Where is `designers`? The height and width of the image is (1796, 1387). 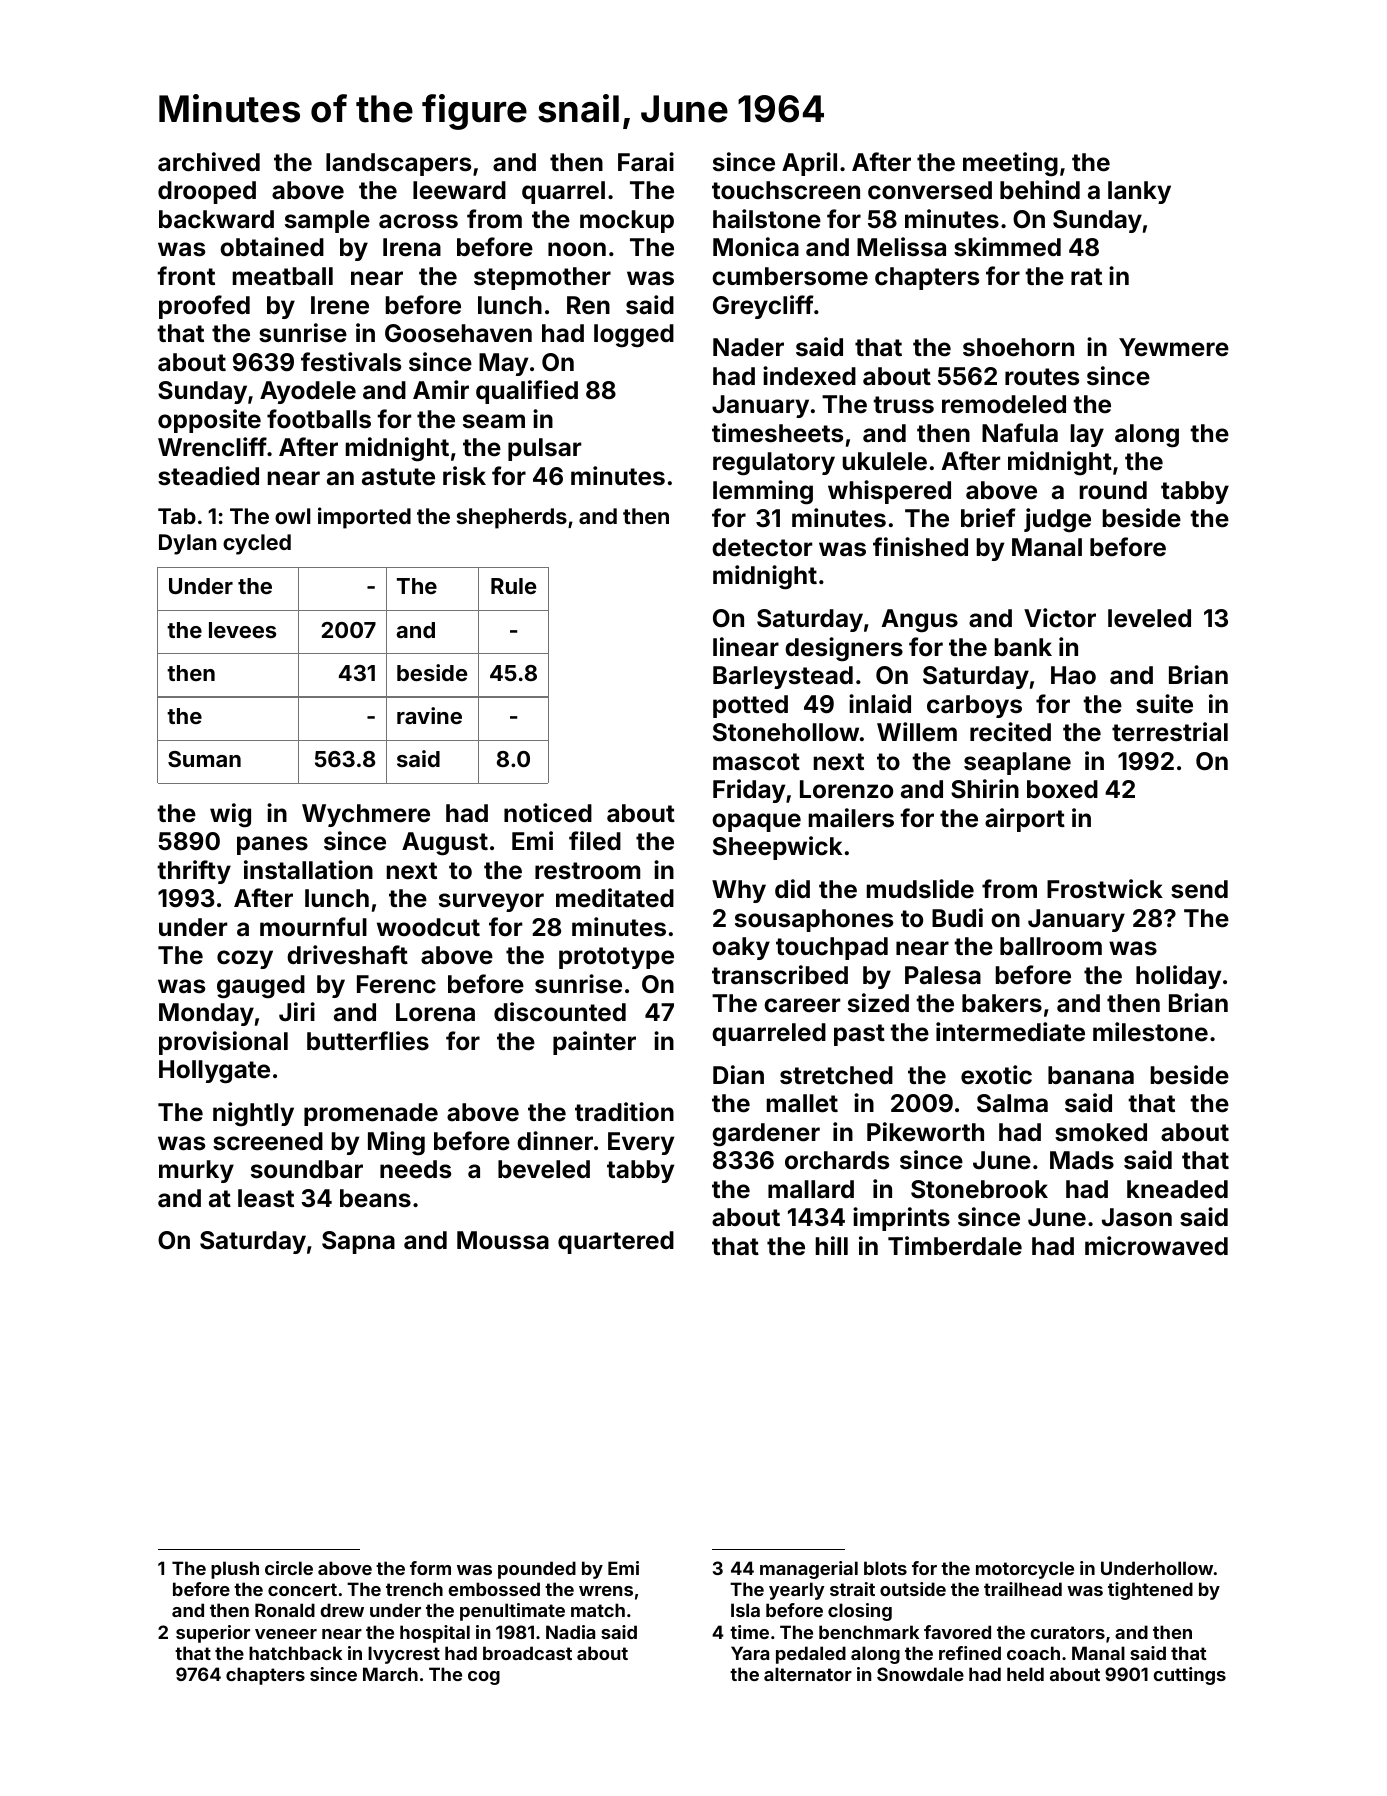
designers is located at coordinates (844, 649).
